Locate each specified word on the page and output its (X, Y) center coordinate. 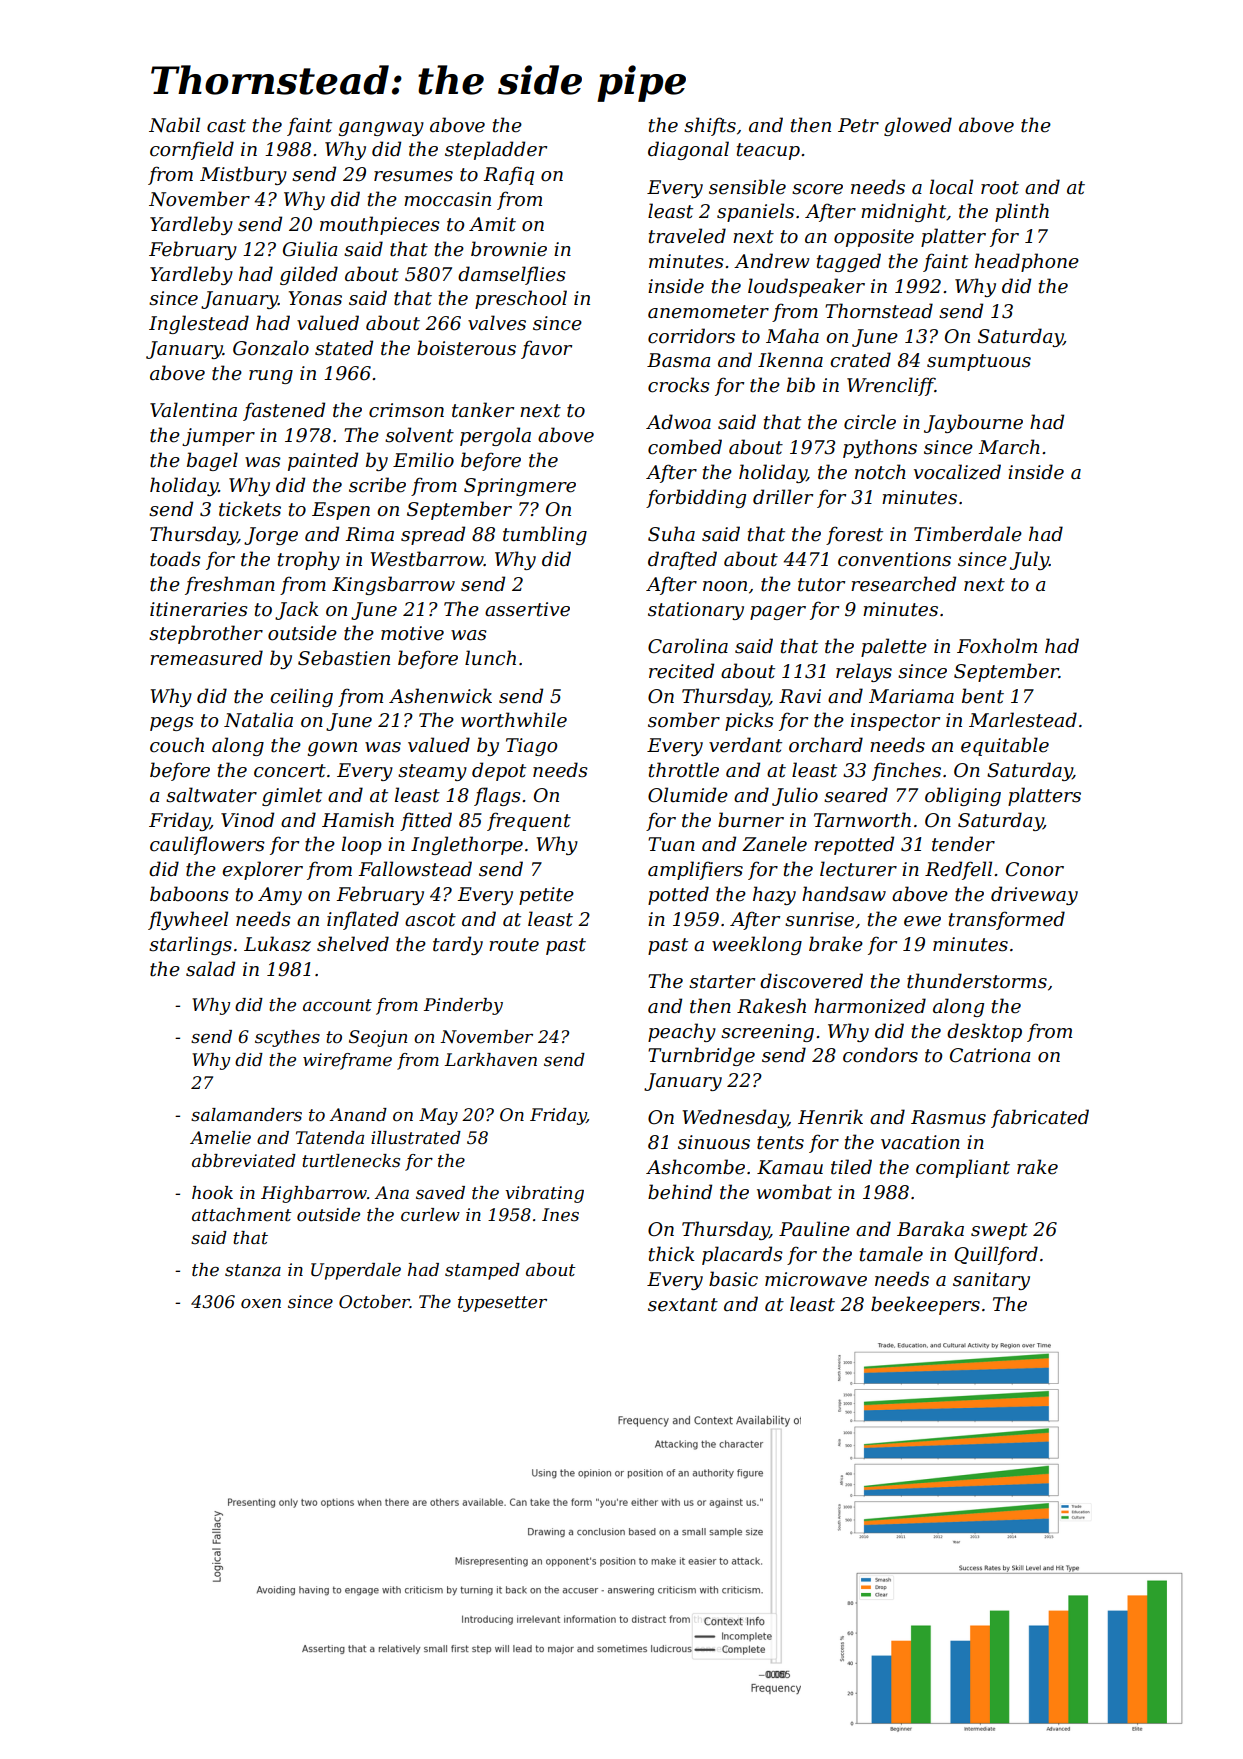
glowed (918, 126)
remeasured (206, 658)
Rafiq (508, 175)
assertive (527, 609)
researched (903, 584)
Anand (358, 1114)
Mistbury (243, 175)
